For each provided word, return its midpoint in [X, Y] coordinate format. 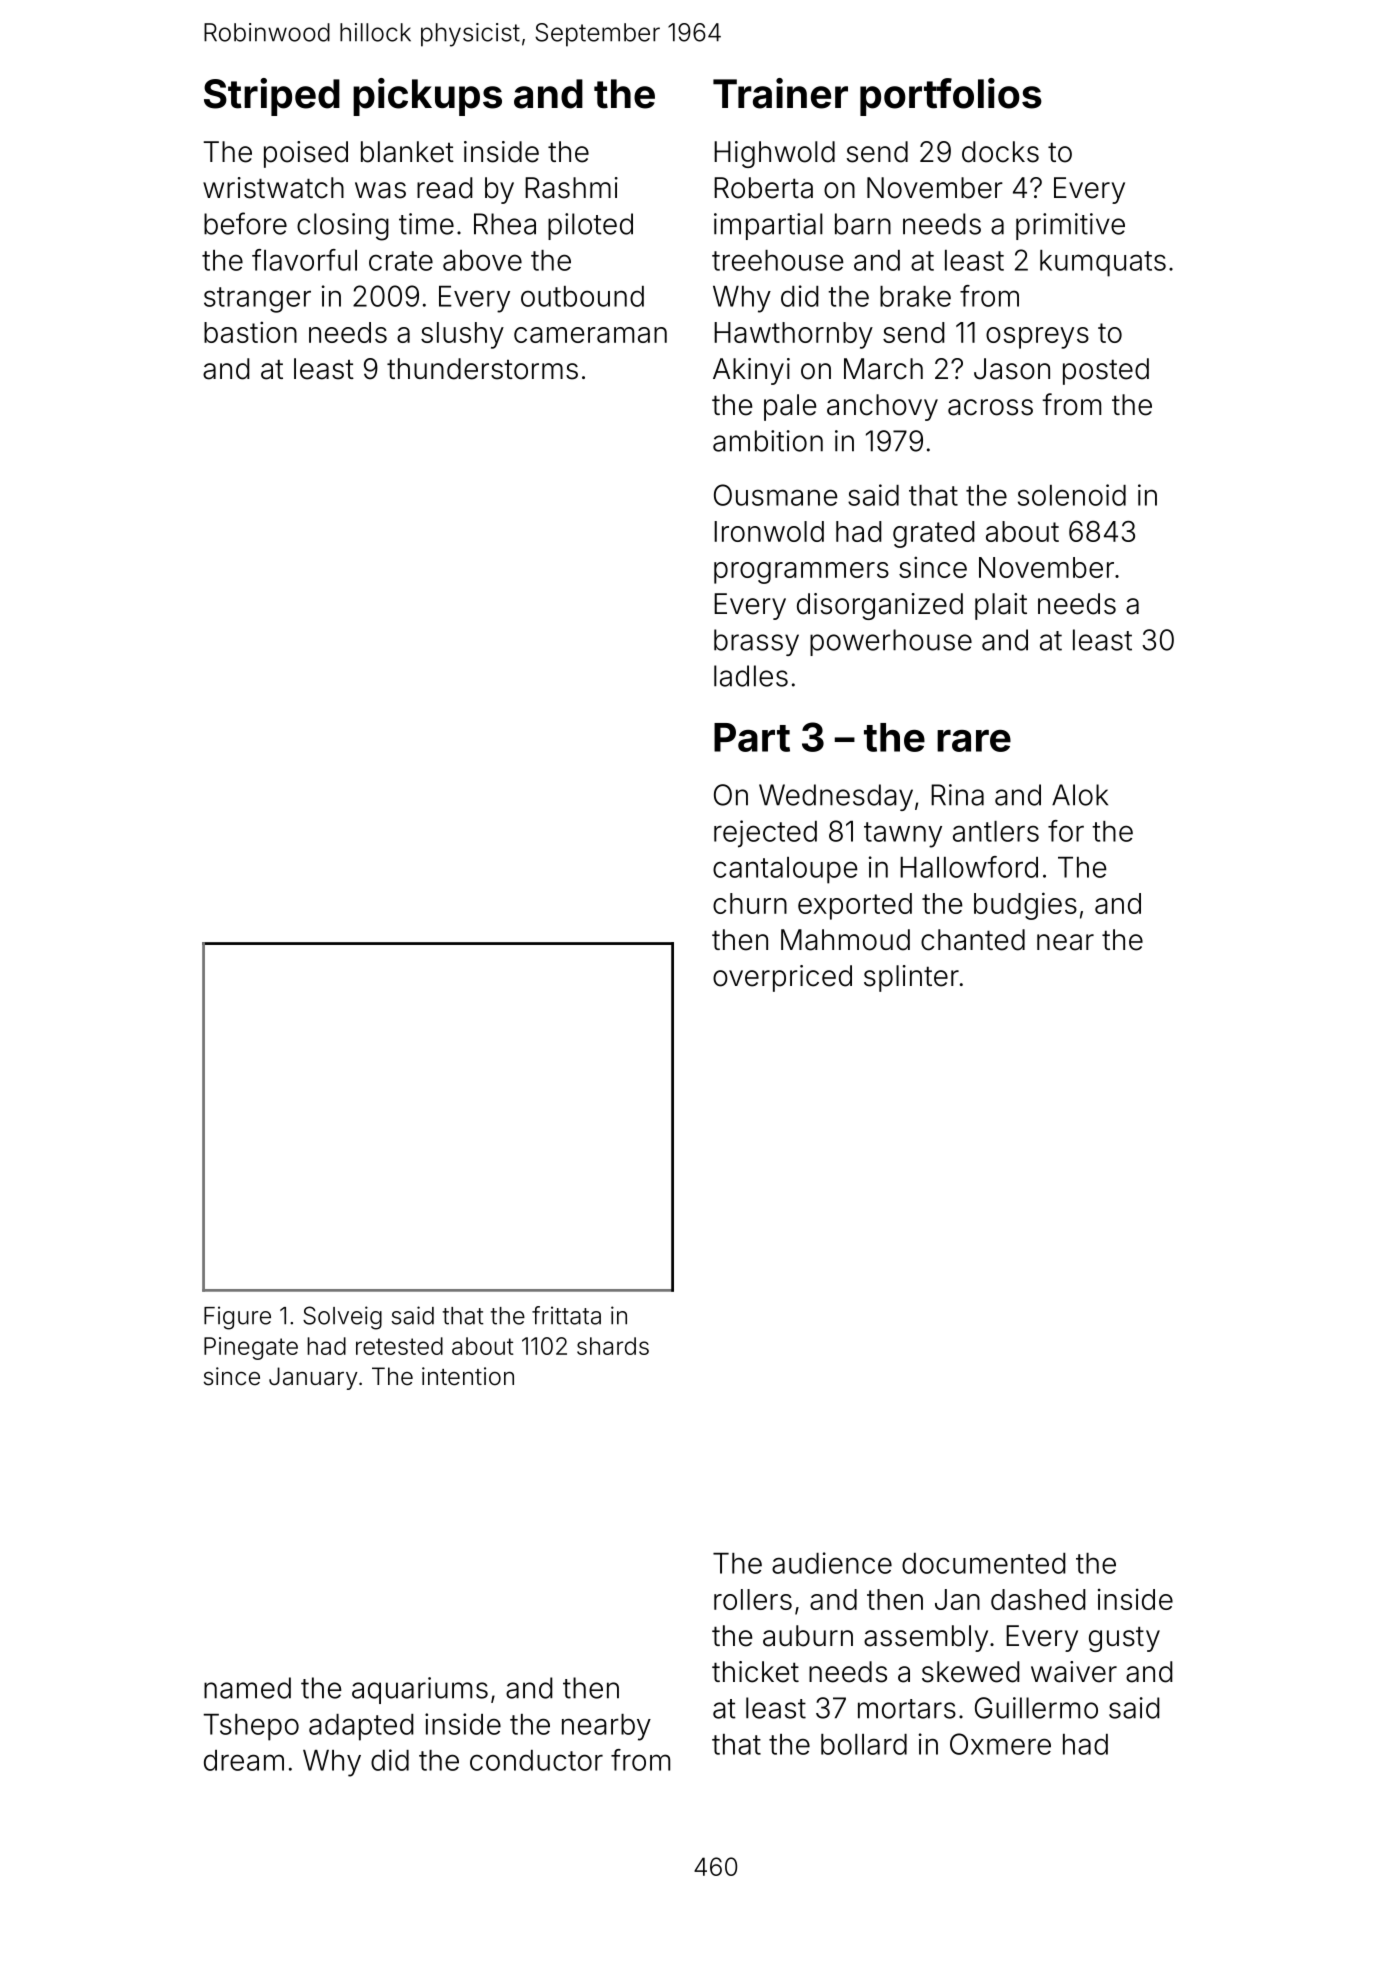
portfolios [951, 97]
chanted [973, 940]
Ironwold [769, 531]
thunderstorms [482, 369]
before [245, 223]
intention [468, 1376]
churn [750, 903]
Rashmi [571, 188]
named [247, 1688]
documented [984, 1563]
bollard [864, 1744]
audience [832, 1563]
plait [1001, 606]
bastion [250, 332]
